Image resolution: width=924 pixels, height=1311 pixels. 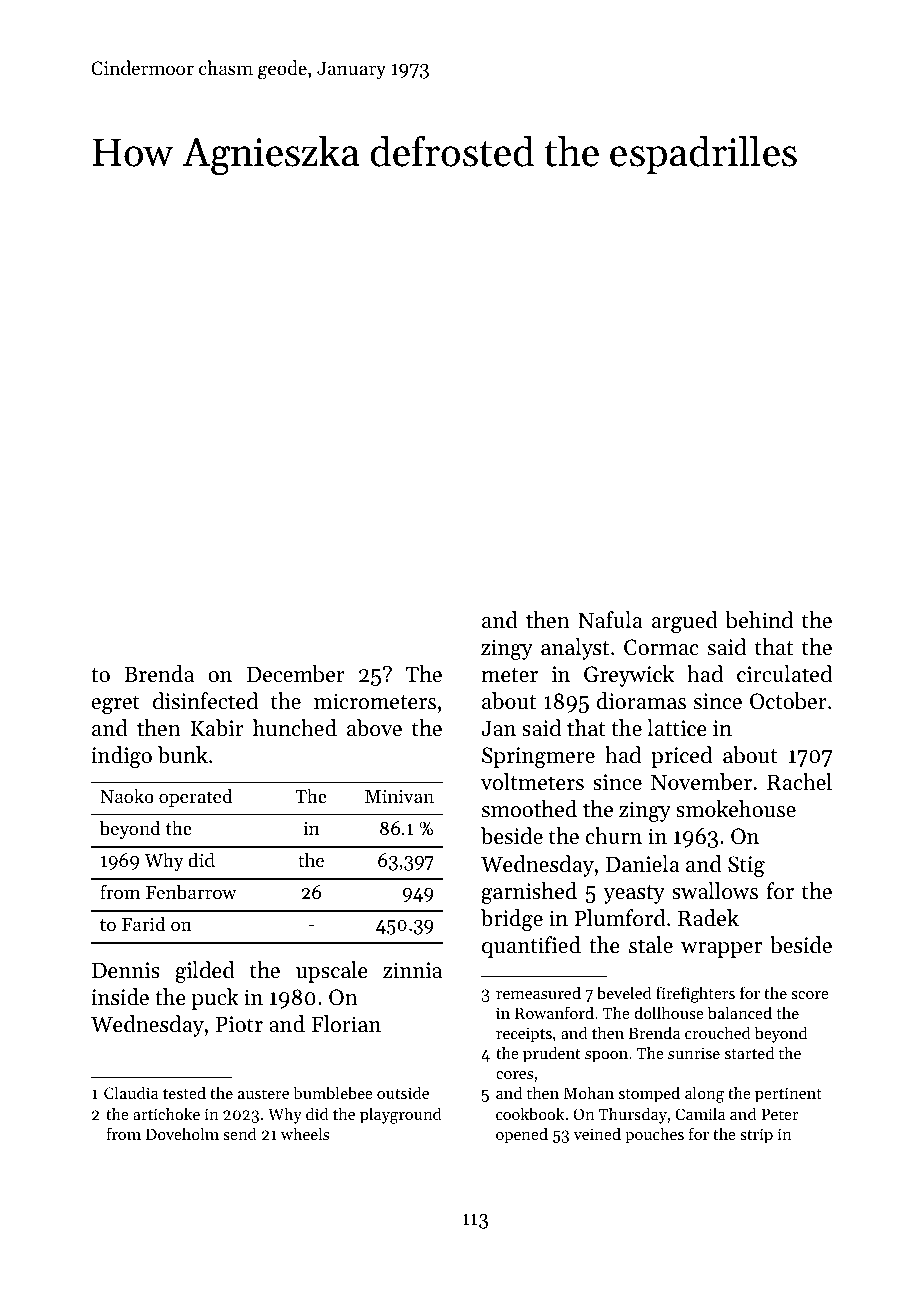 What do you see at coordinates (695, 994) in the image?
I see `firefighters` at bounding box center [695, 994].
